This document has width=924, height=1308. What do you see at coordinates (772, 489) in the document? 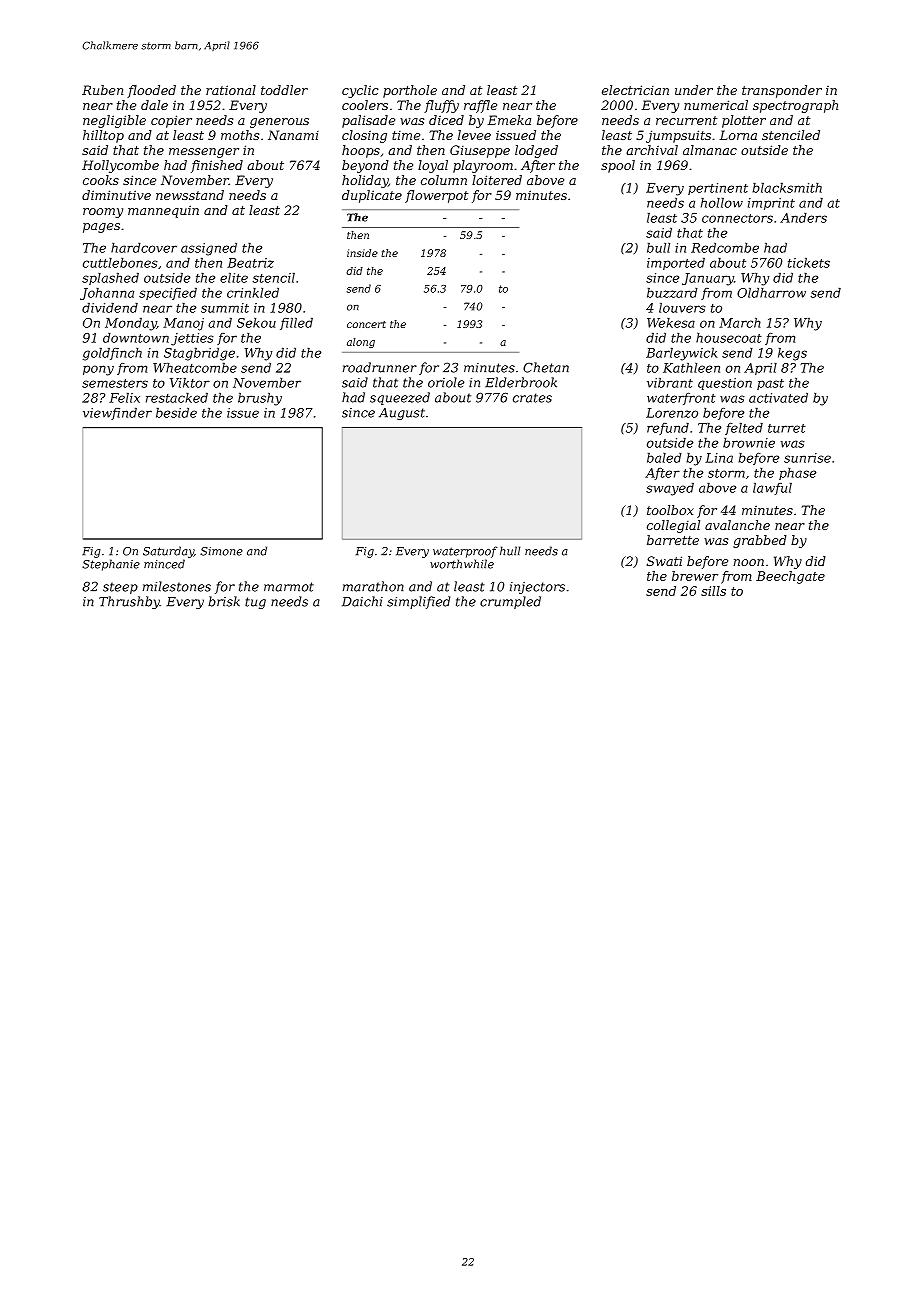
I see `lawful` at bounding box center [772, 489].
